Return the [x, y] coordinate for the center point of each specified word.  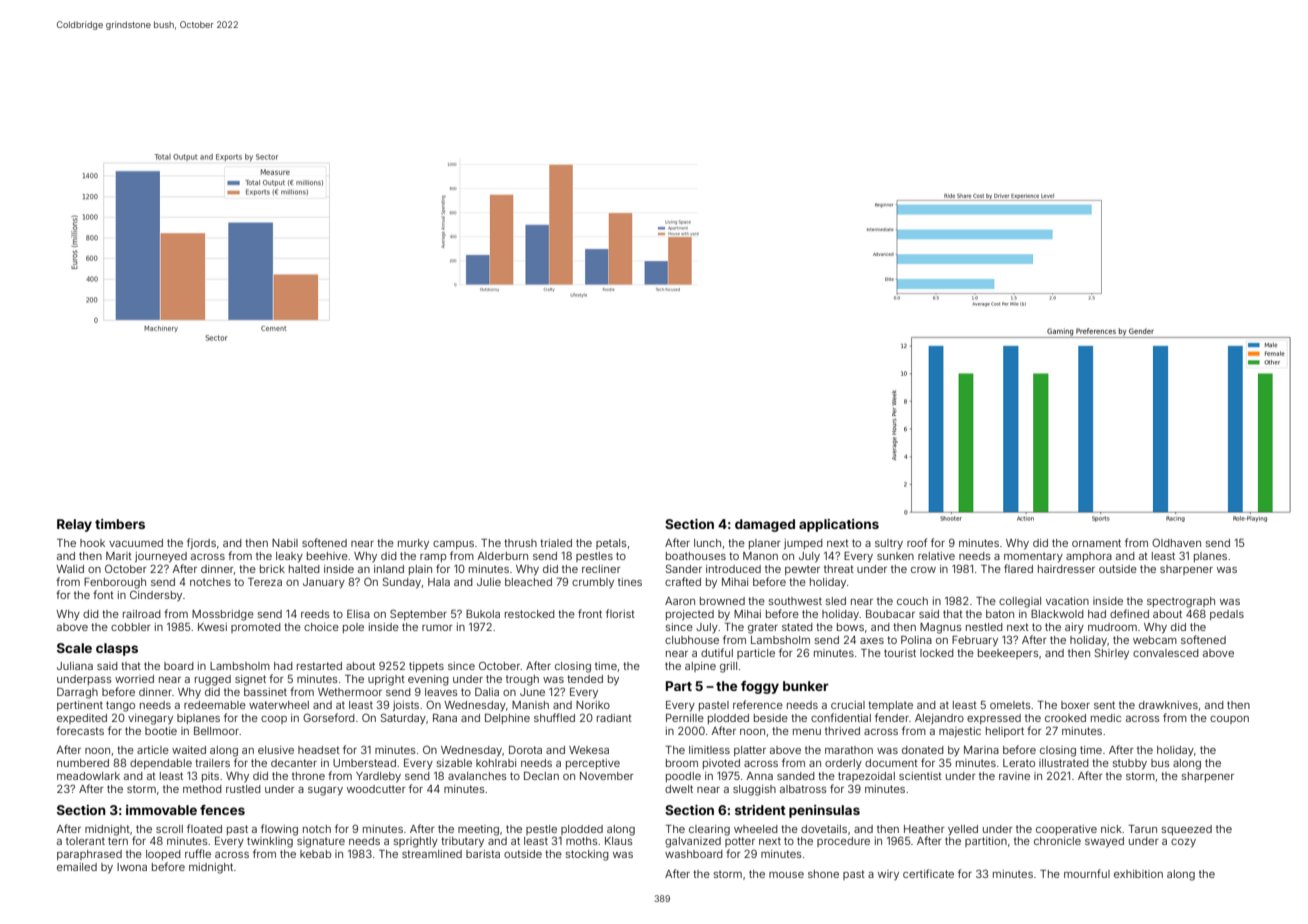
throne [308, 776]
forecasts [80, 730]
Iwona [132, 867]
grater [763, 628]
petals [611, 544]
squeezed [1187, 830]
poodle [683, 777]
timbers [120, 524]
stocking [587, 855]
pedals [1227, 615]
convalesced [1166, 653]
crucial [848, 705]
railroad [142, 614]
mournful [1087, 873]
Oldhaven [1176, 542]
